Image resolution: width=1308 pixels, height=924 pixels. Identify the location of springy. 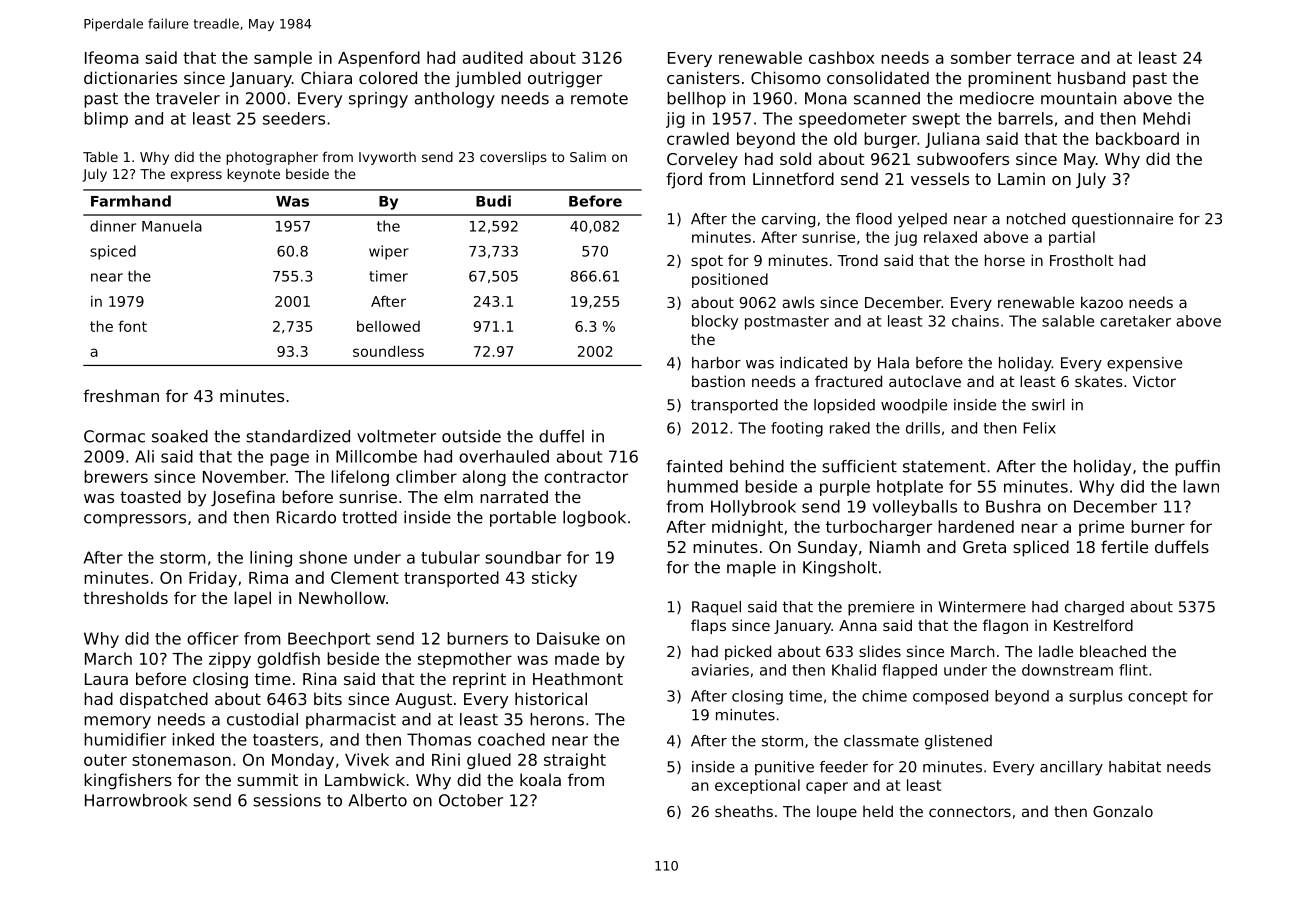
(378, 100).
